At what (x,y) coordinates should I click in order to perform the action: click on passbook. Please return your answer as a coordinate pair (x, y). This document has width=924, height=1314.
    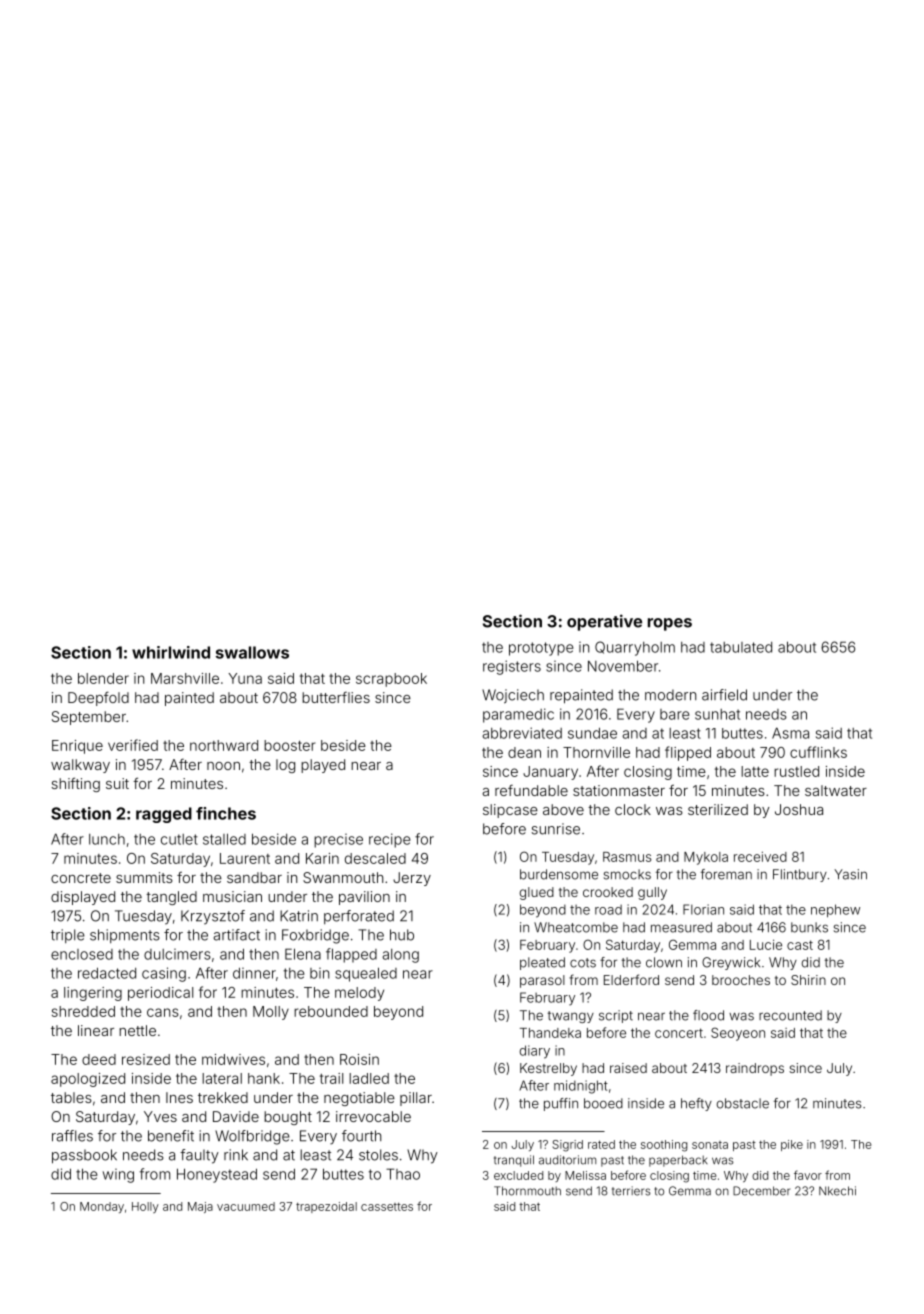
    Looking at the image, I should click on (84, 1156).
